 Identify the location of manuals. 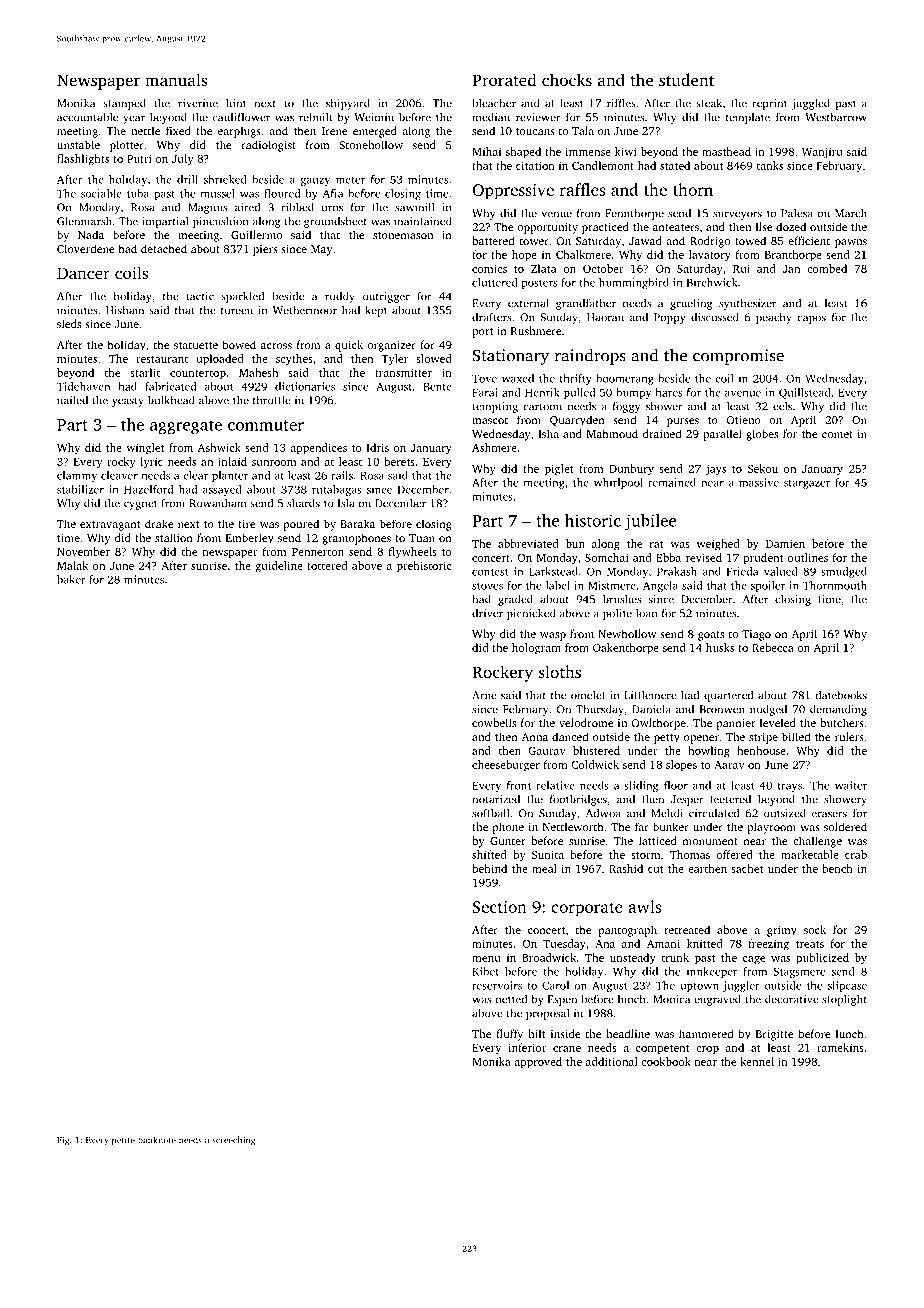
(176, 79).
